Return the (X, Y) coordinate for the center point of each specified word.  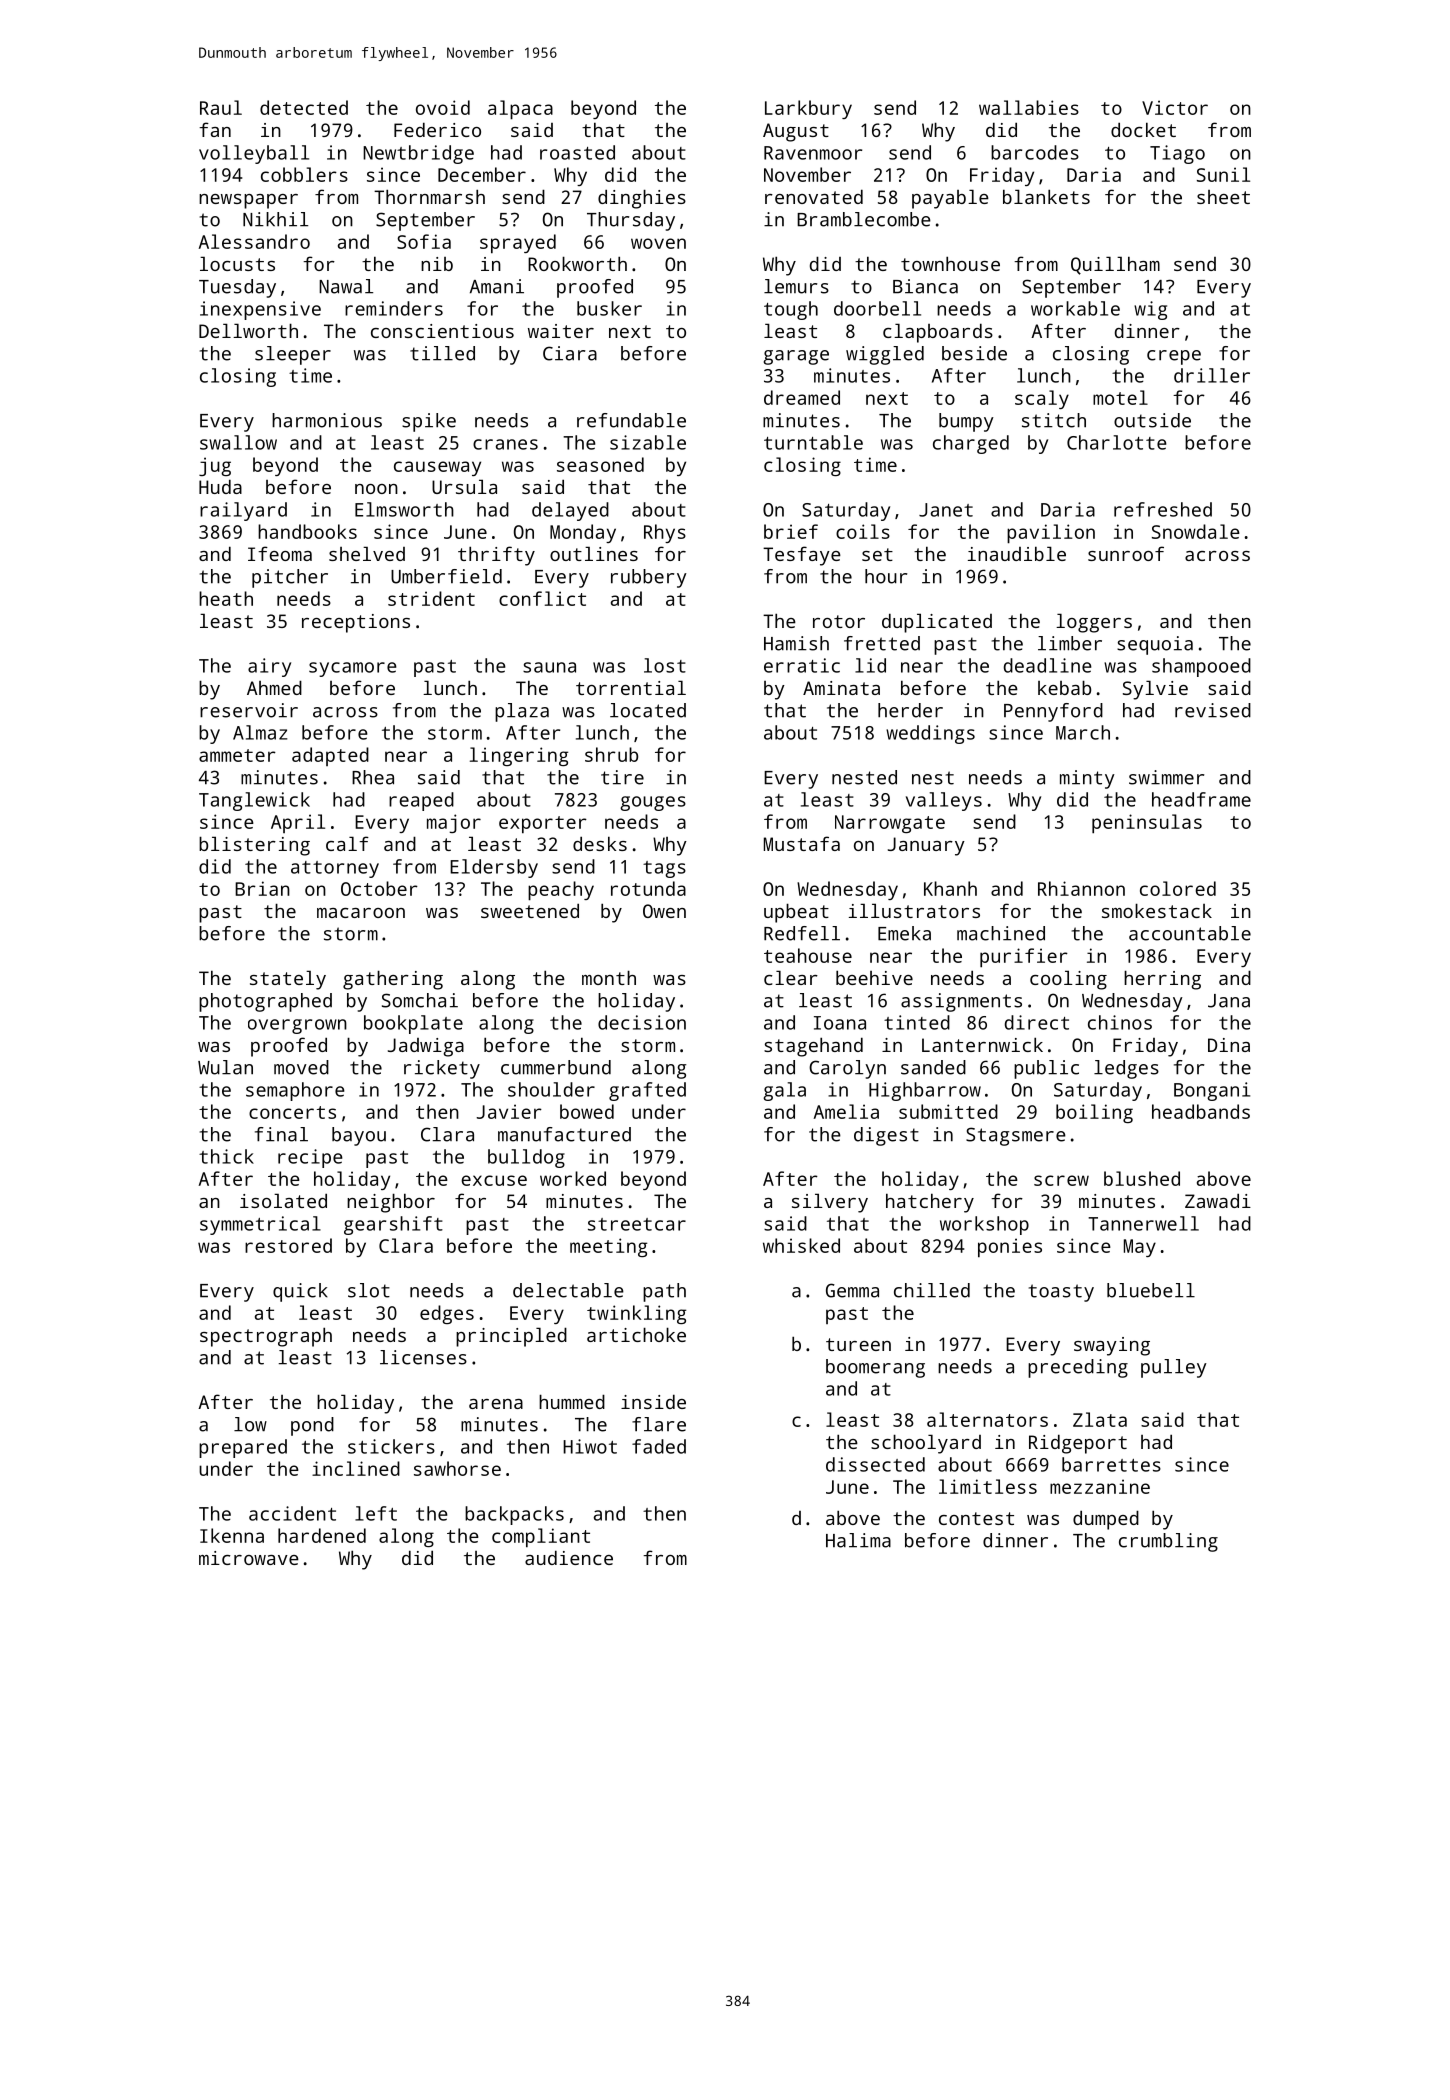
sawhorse (457, 1468)
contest (976, 1518)
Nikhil (275, 219)
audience (569, 1557)
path (664, 1292)
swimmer (1166, 777)
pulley (1174, 1368)
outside (1152, 420)
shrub (611, 754)
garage (796, 357)
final (281, 1134)
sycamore (353, 669)
